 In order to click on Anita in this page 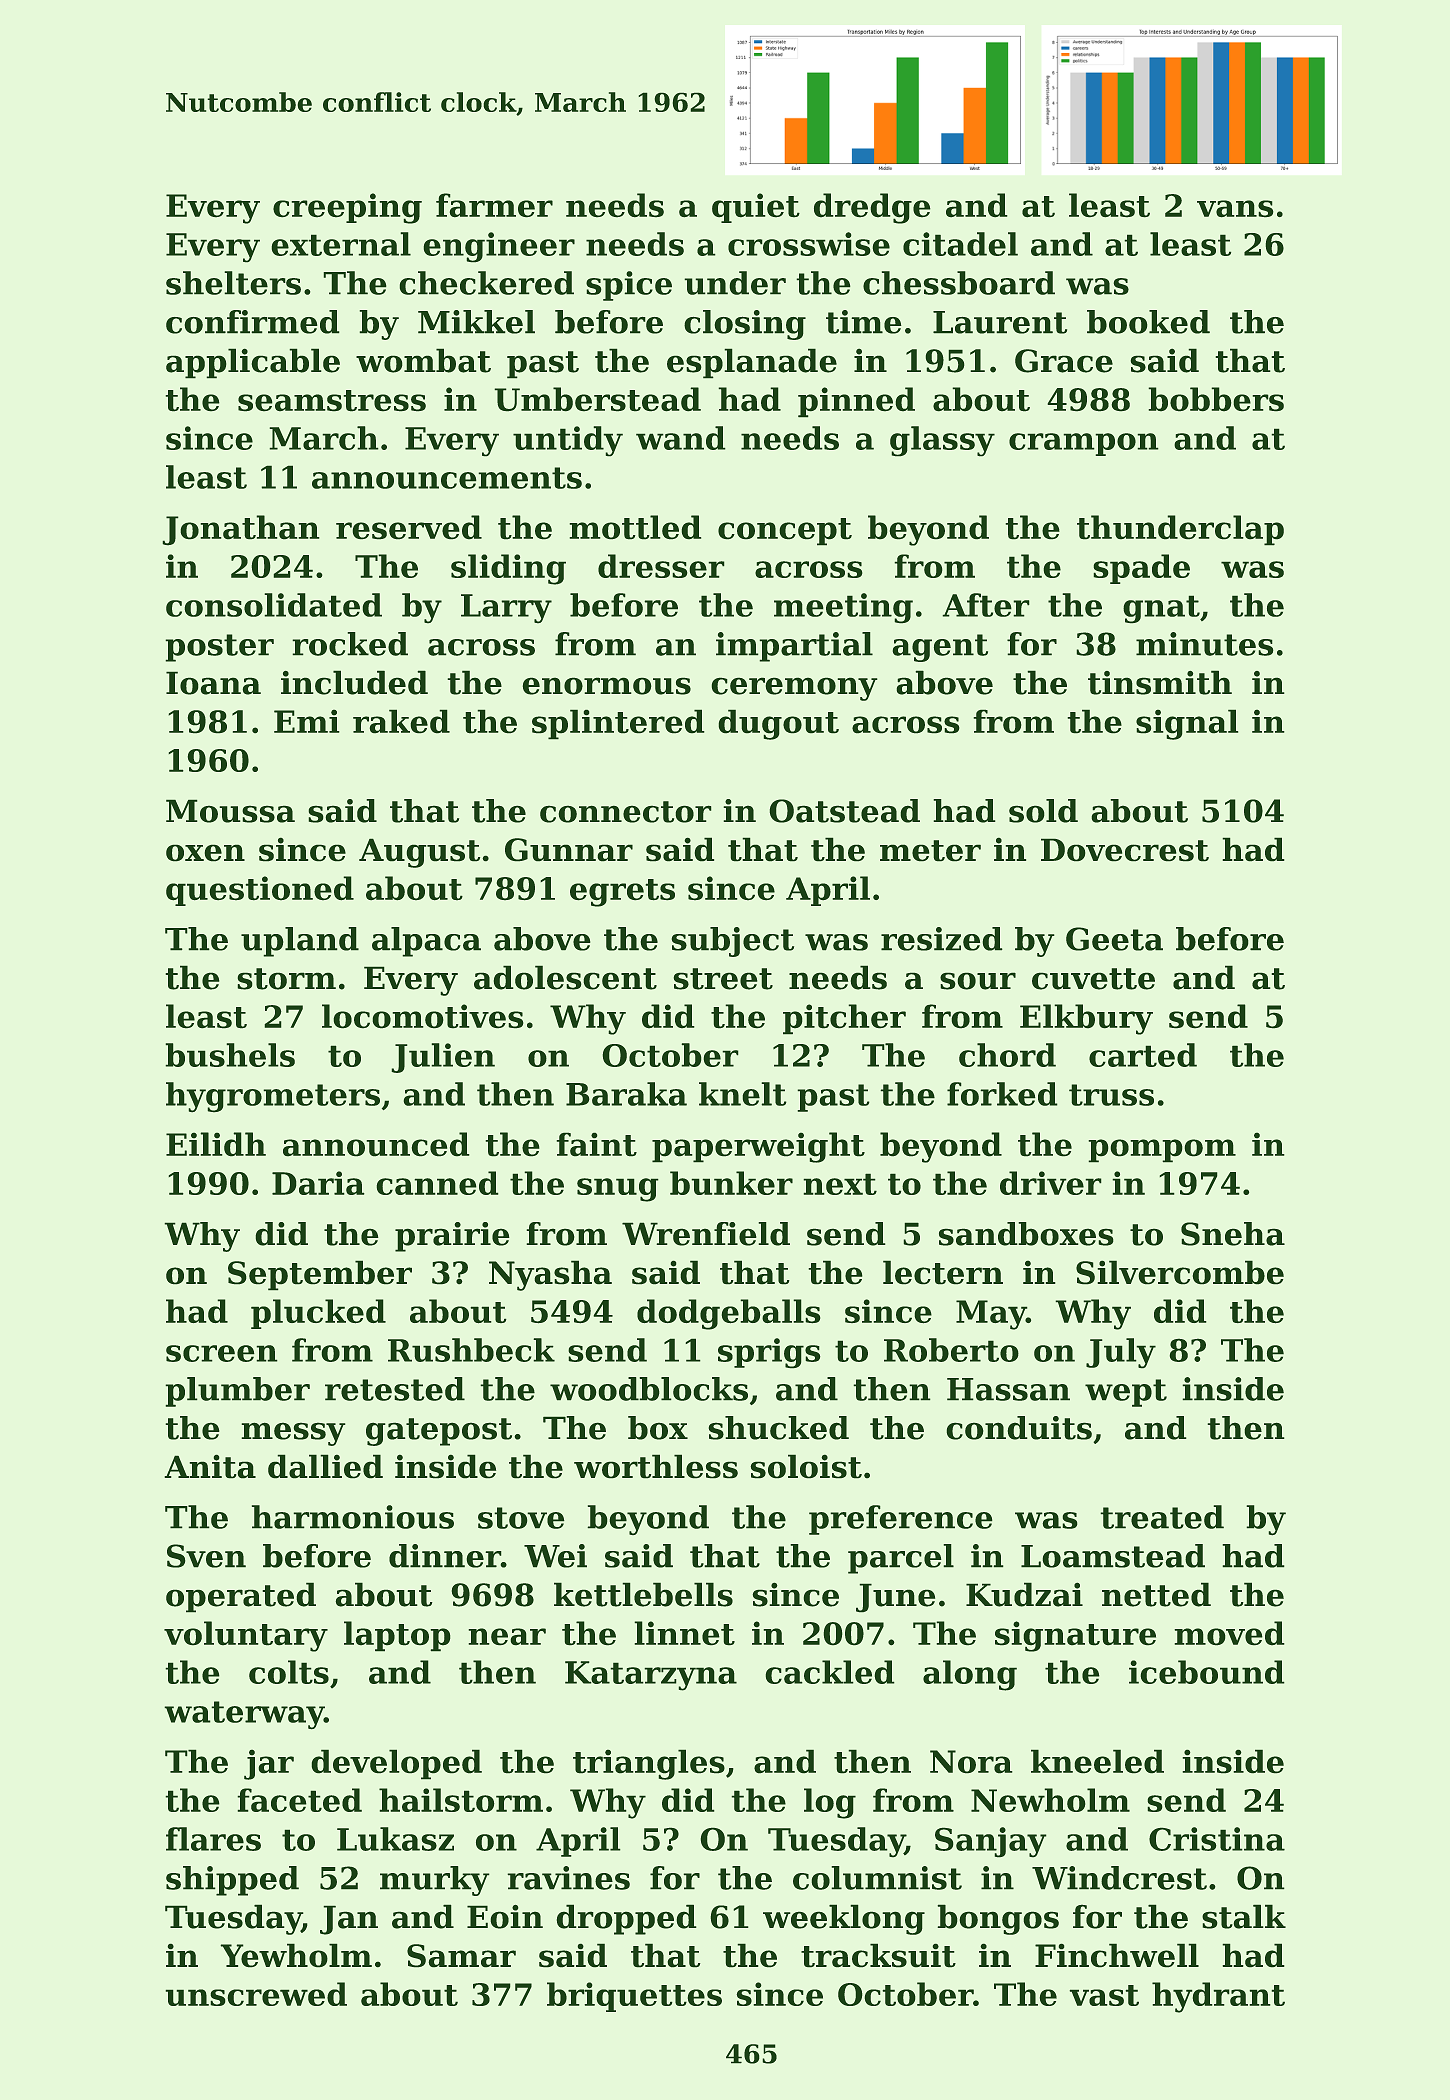, I will do `click(210, 1466)`.
